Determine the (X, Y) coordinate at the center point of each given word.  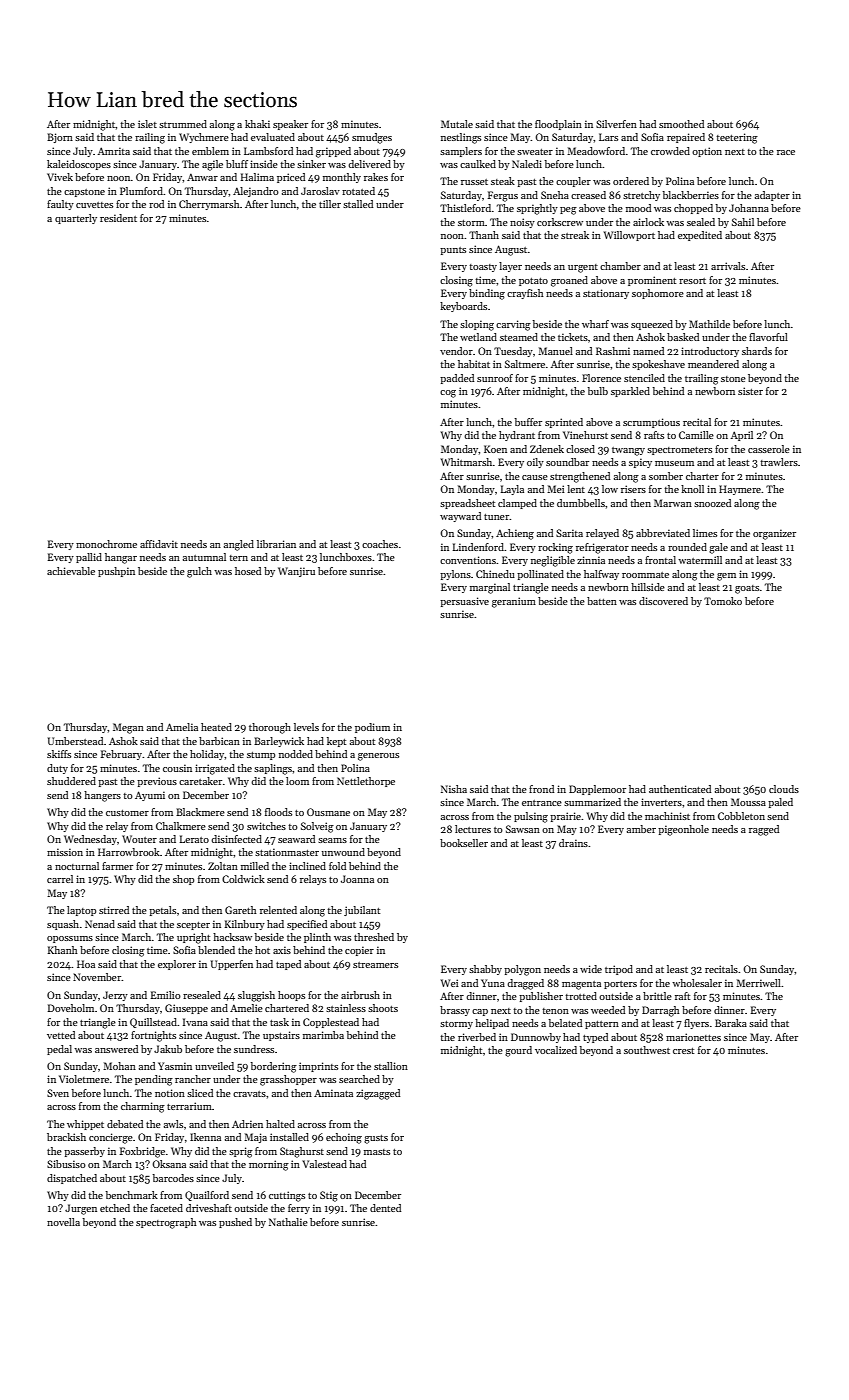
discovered (663, 601)
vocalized (556, 1050)
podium (372, 728)
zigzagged (378, 1094)
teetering (737, 138)
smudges (372, 138)
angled (239, 545)
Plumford (141, 191)
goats (747, 589)
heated (216, 727)
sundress (254, 1049)
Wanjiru (296, 572)
